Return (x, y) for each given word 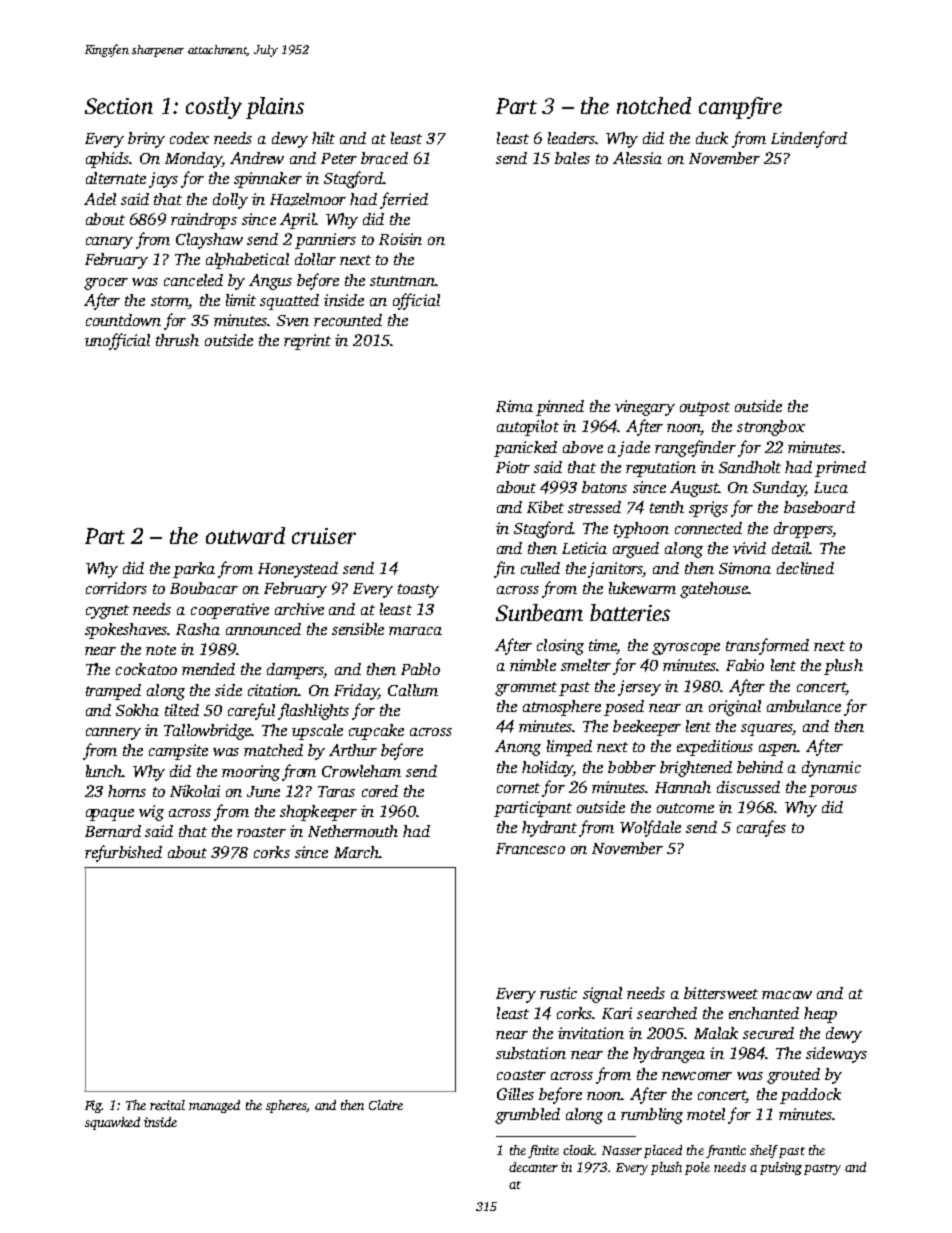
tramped (113, 692)
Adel (100, 199)
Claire (386, 1105)
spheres (286, 1106)
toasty (418, 591)
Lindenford (809, 139)
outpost (705, 409)
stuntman (402, 281)
